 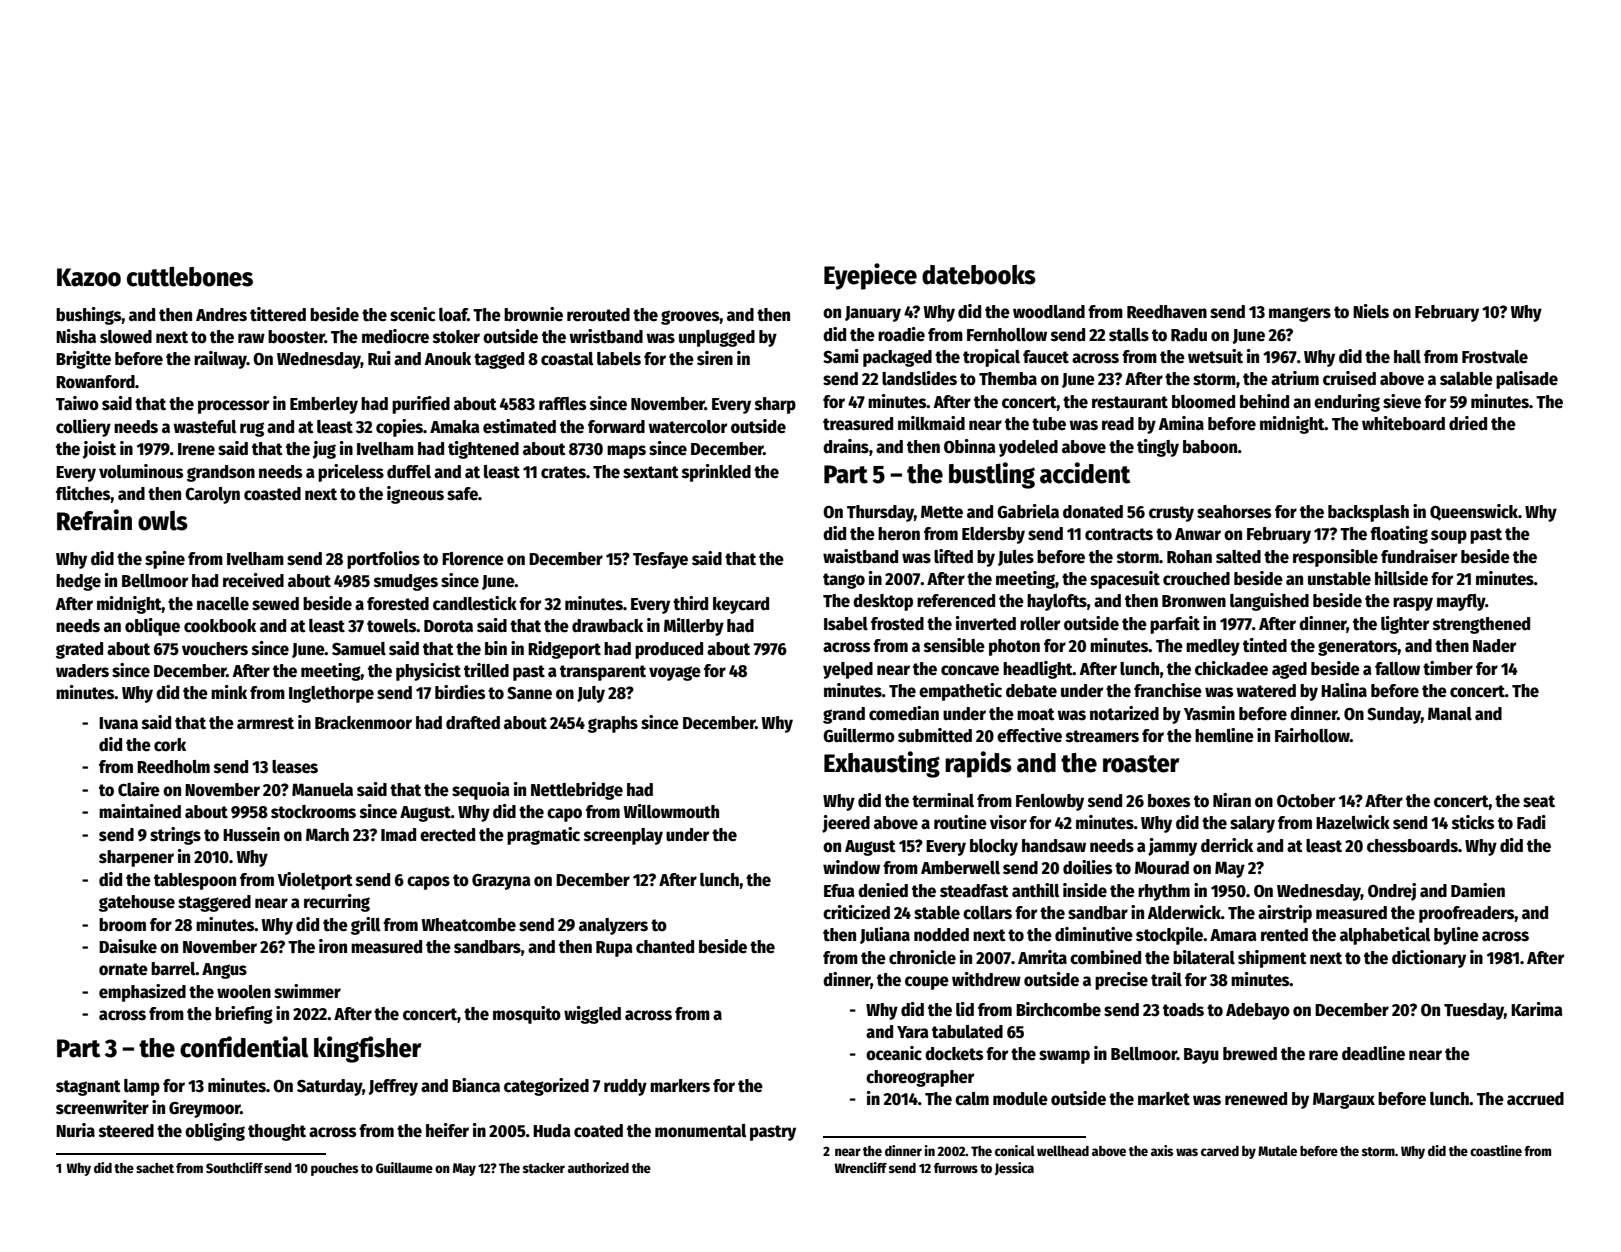 I want to click on bushings, so click(x=88, y=316).
